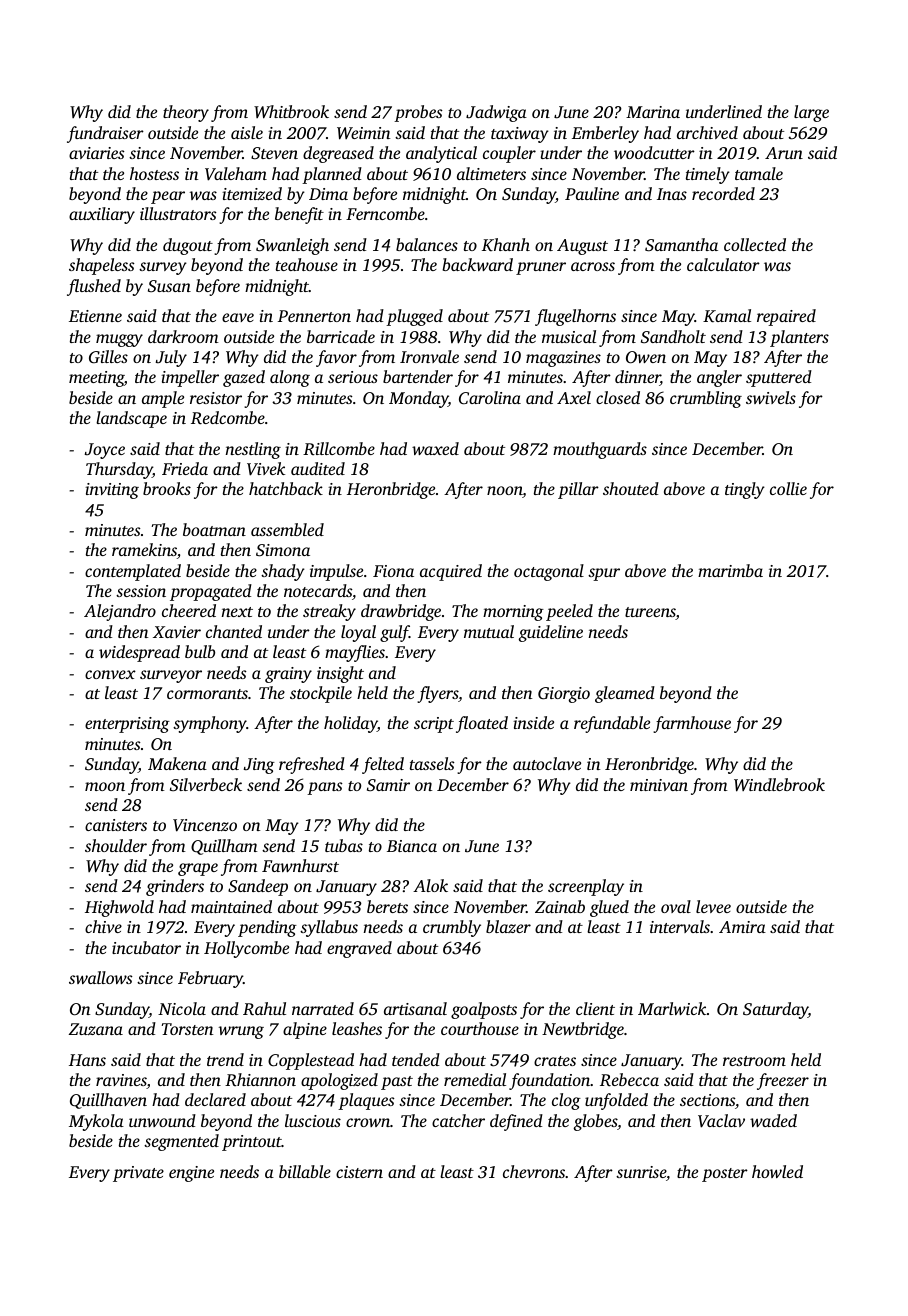  I want to click on Saturday, so click(775, 1010).
